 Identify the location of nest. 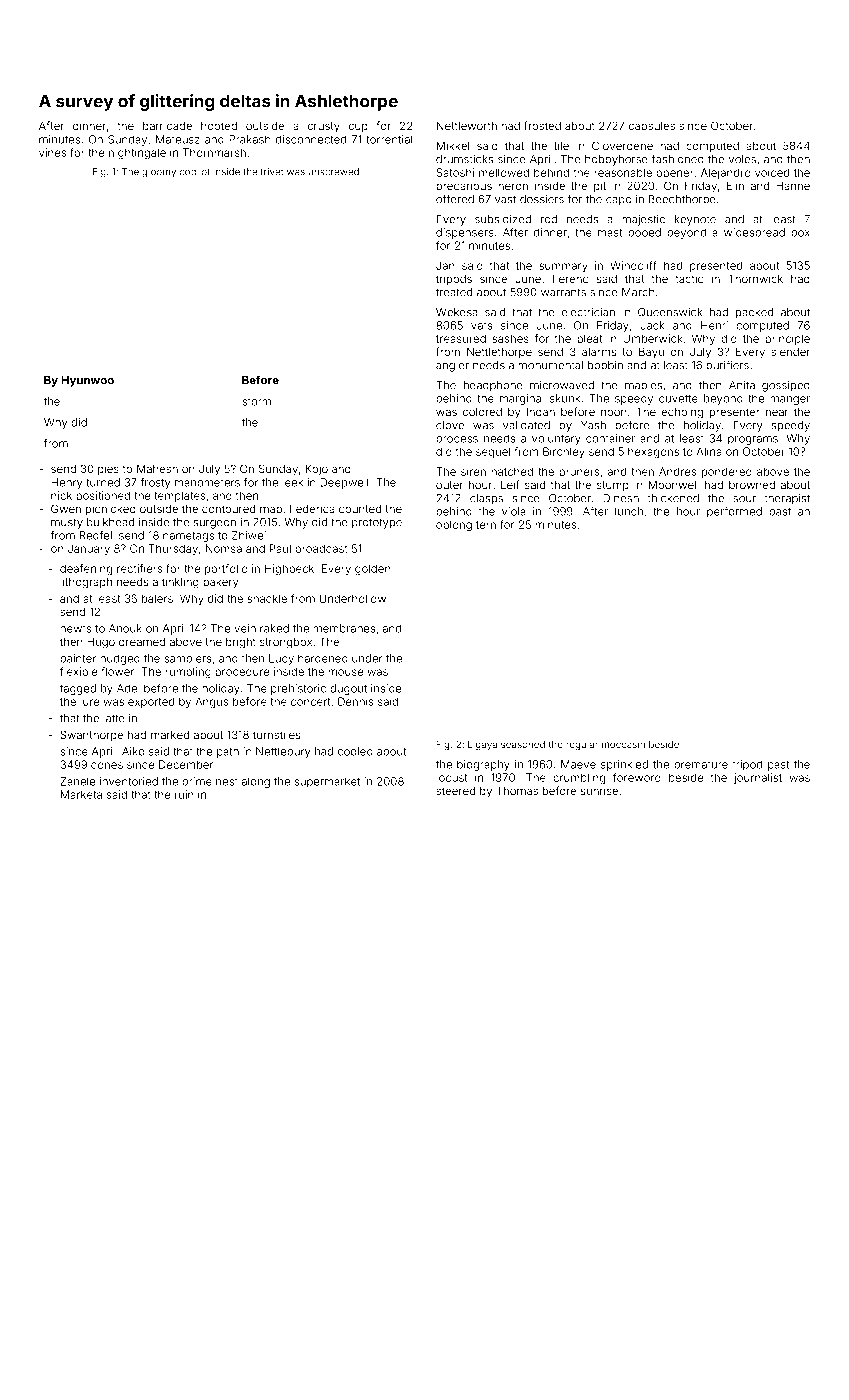
(227, 782).
